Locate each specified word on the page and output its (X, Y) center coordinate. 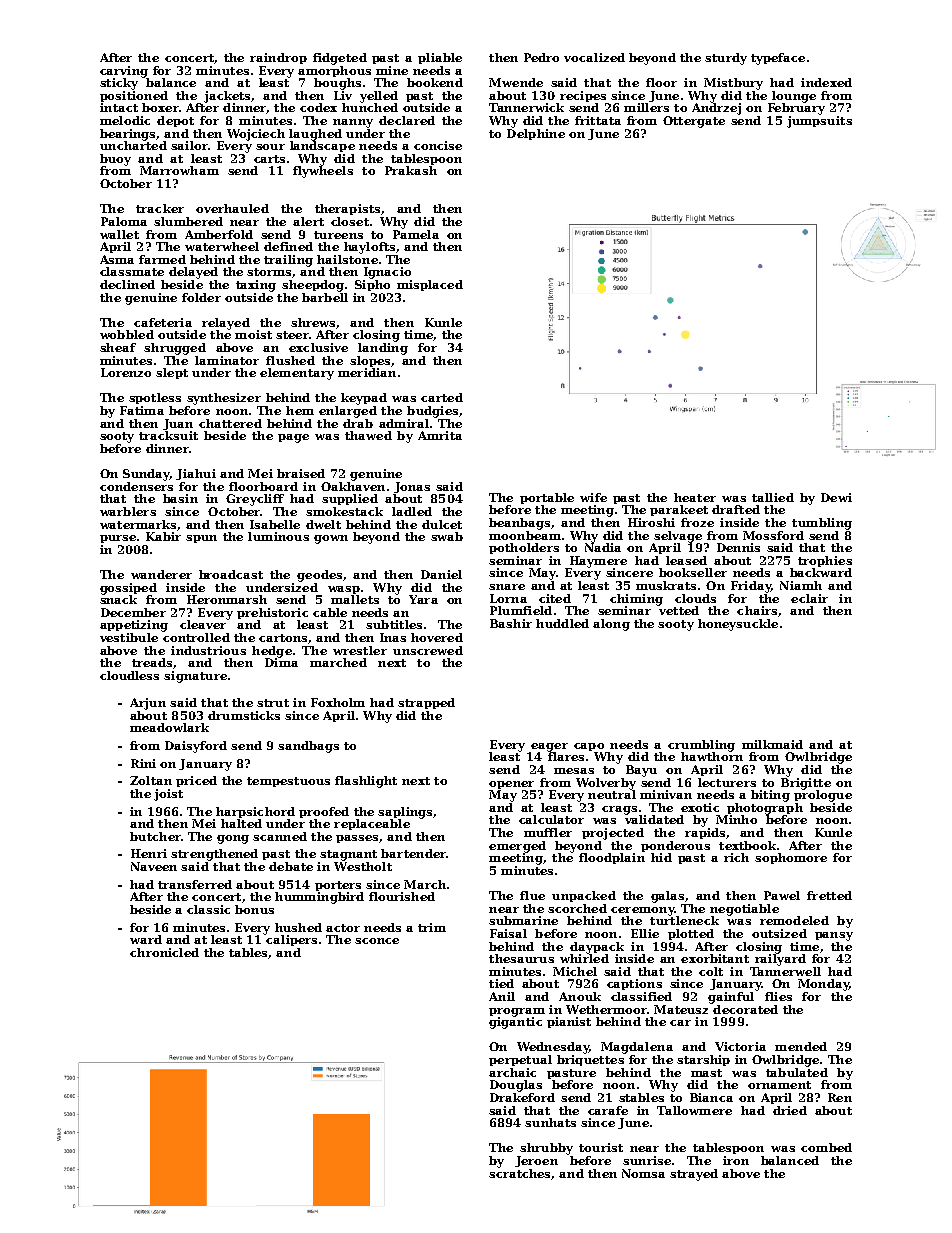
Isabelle (275, 524)
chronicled (164, 952)
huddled (562, 623)
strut (273, 703)
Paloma (124, 221)
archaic (512, 1072)
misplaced (430, 285)
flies (778, 996)
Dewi (836, 497)
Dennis (738, 547)
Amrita (440, 435)
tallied (773, 497)
